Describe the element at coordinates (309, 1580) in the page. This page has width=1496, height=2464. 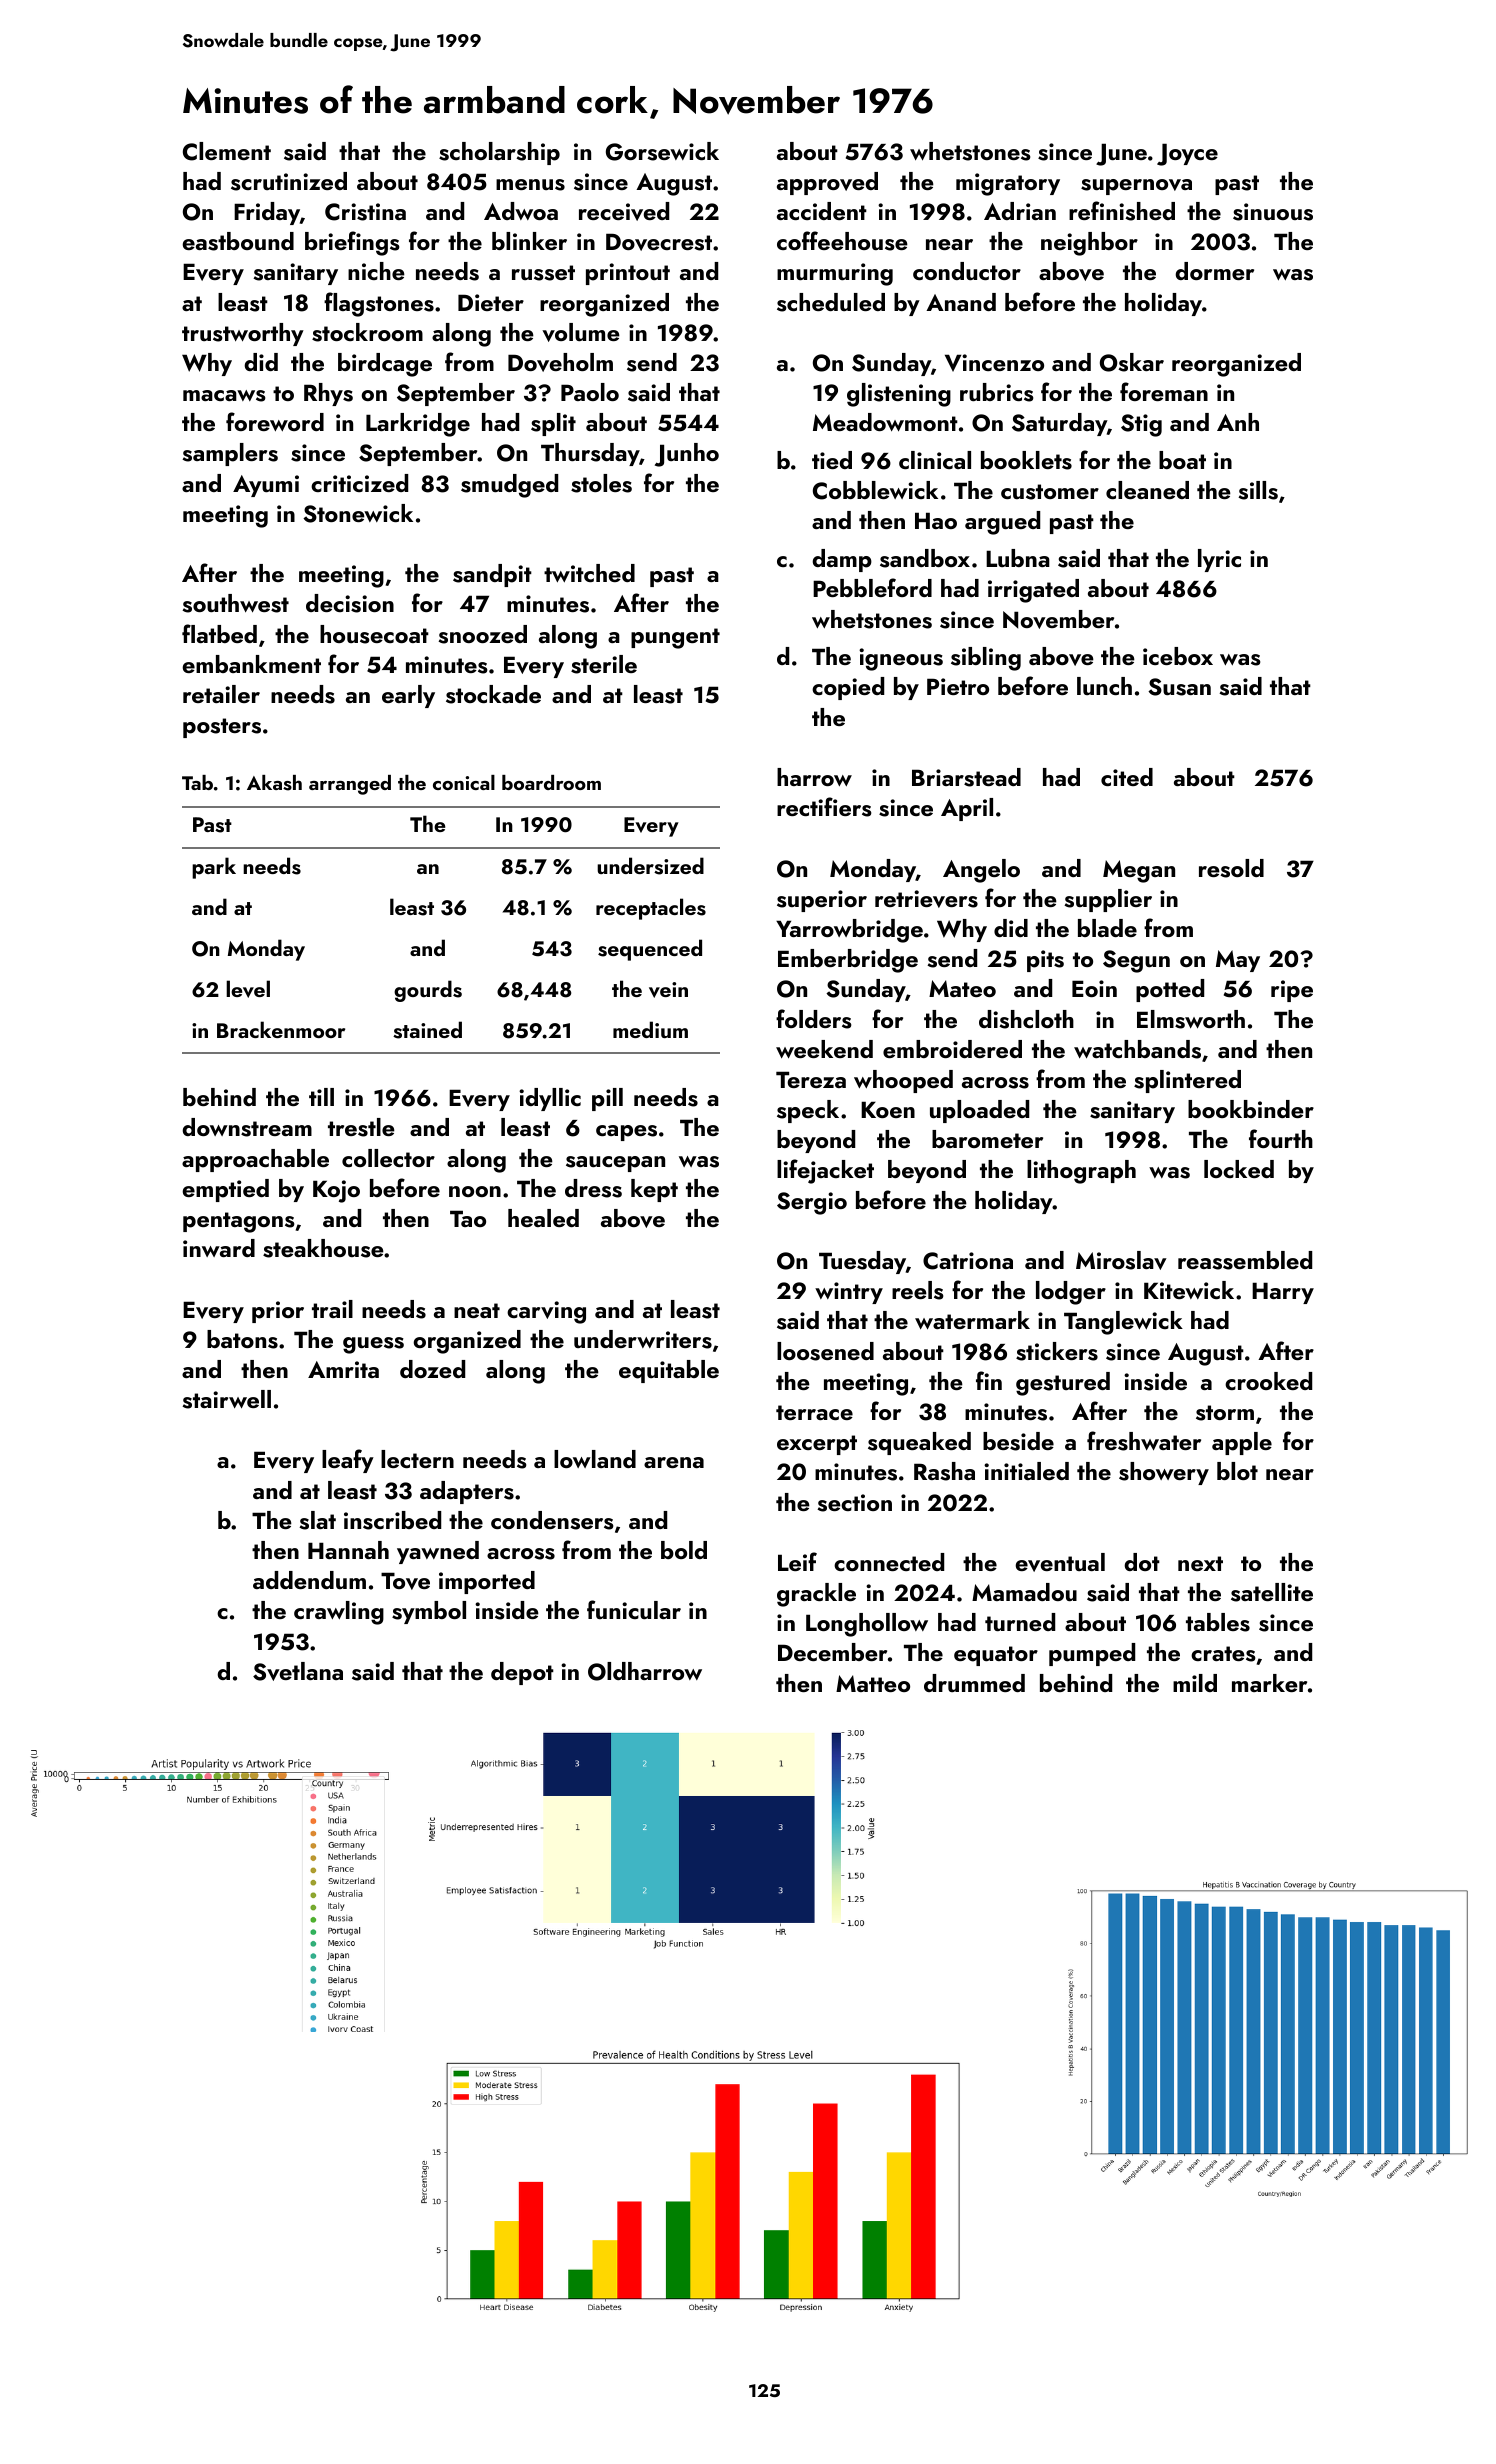
I see `addendum` at that location.
